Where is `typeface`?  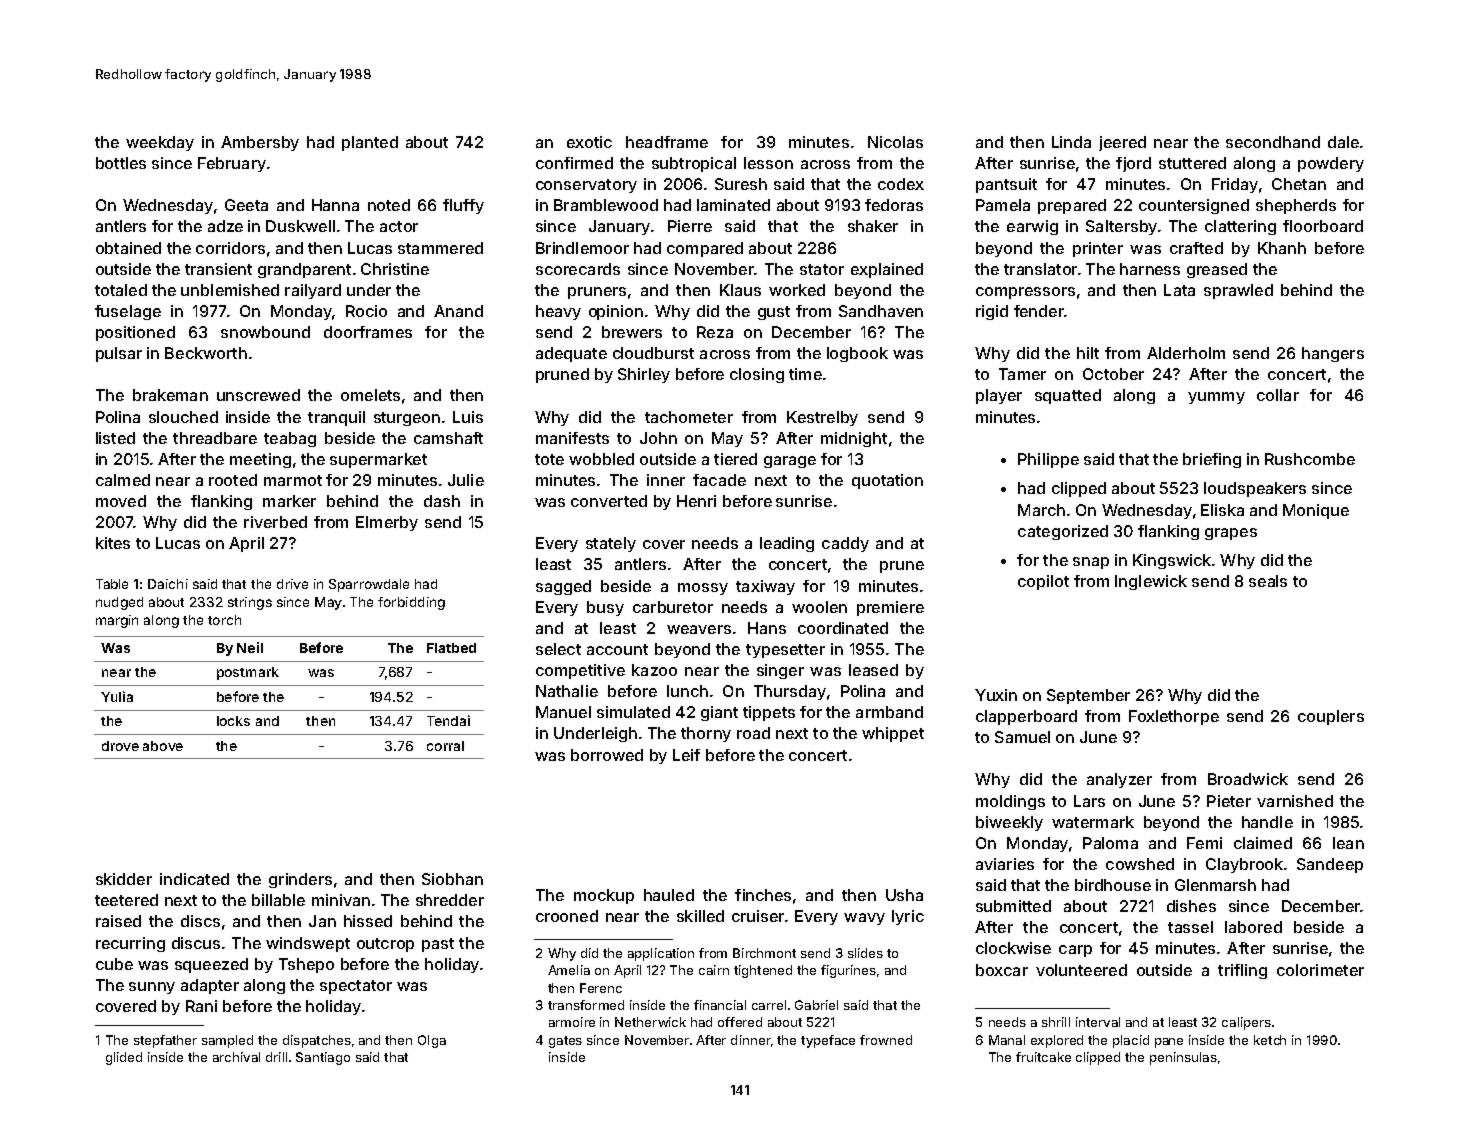 typeface is located at coordinates (828, 1041).
